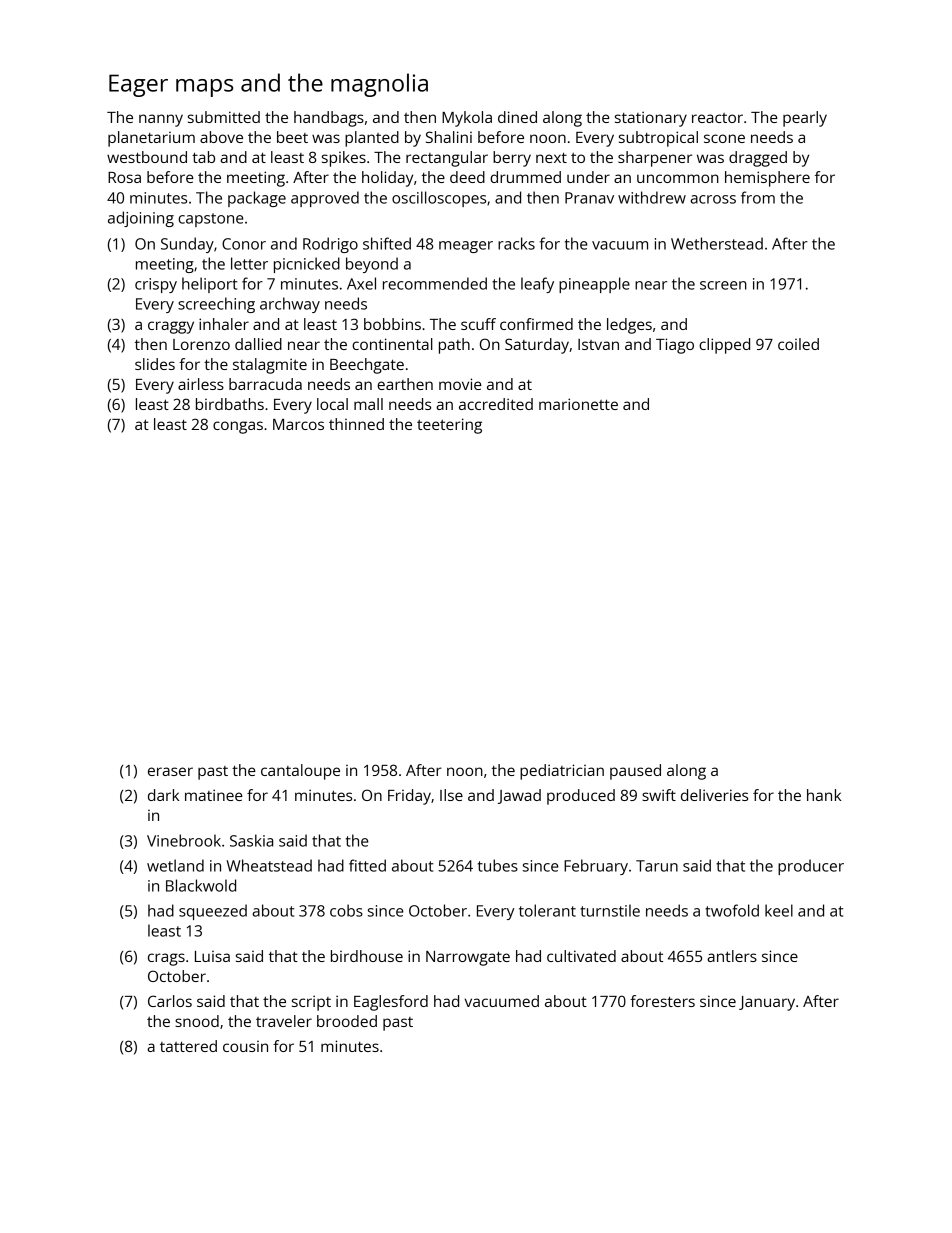 The height and width of the image is (1233, 952). I want to click on dark, so click(163, 795).
